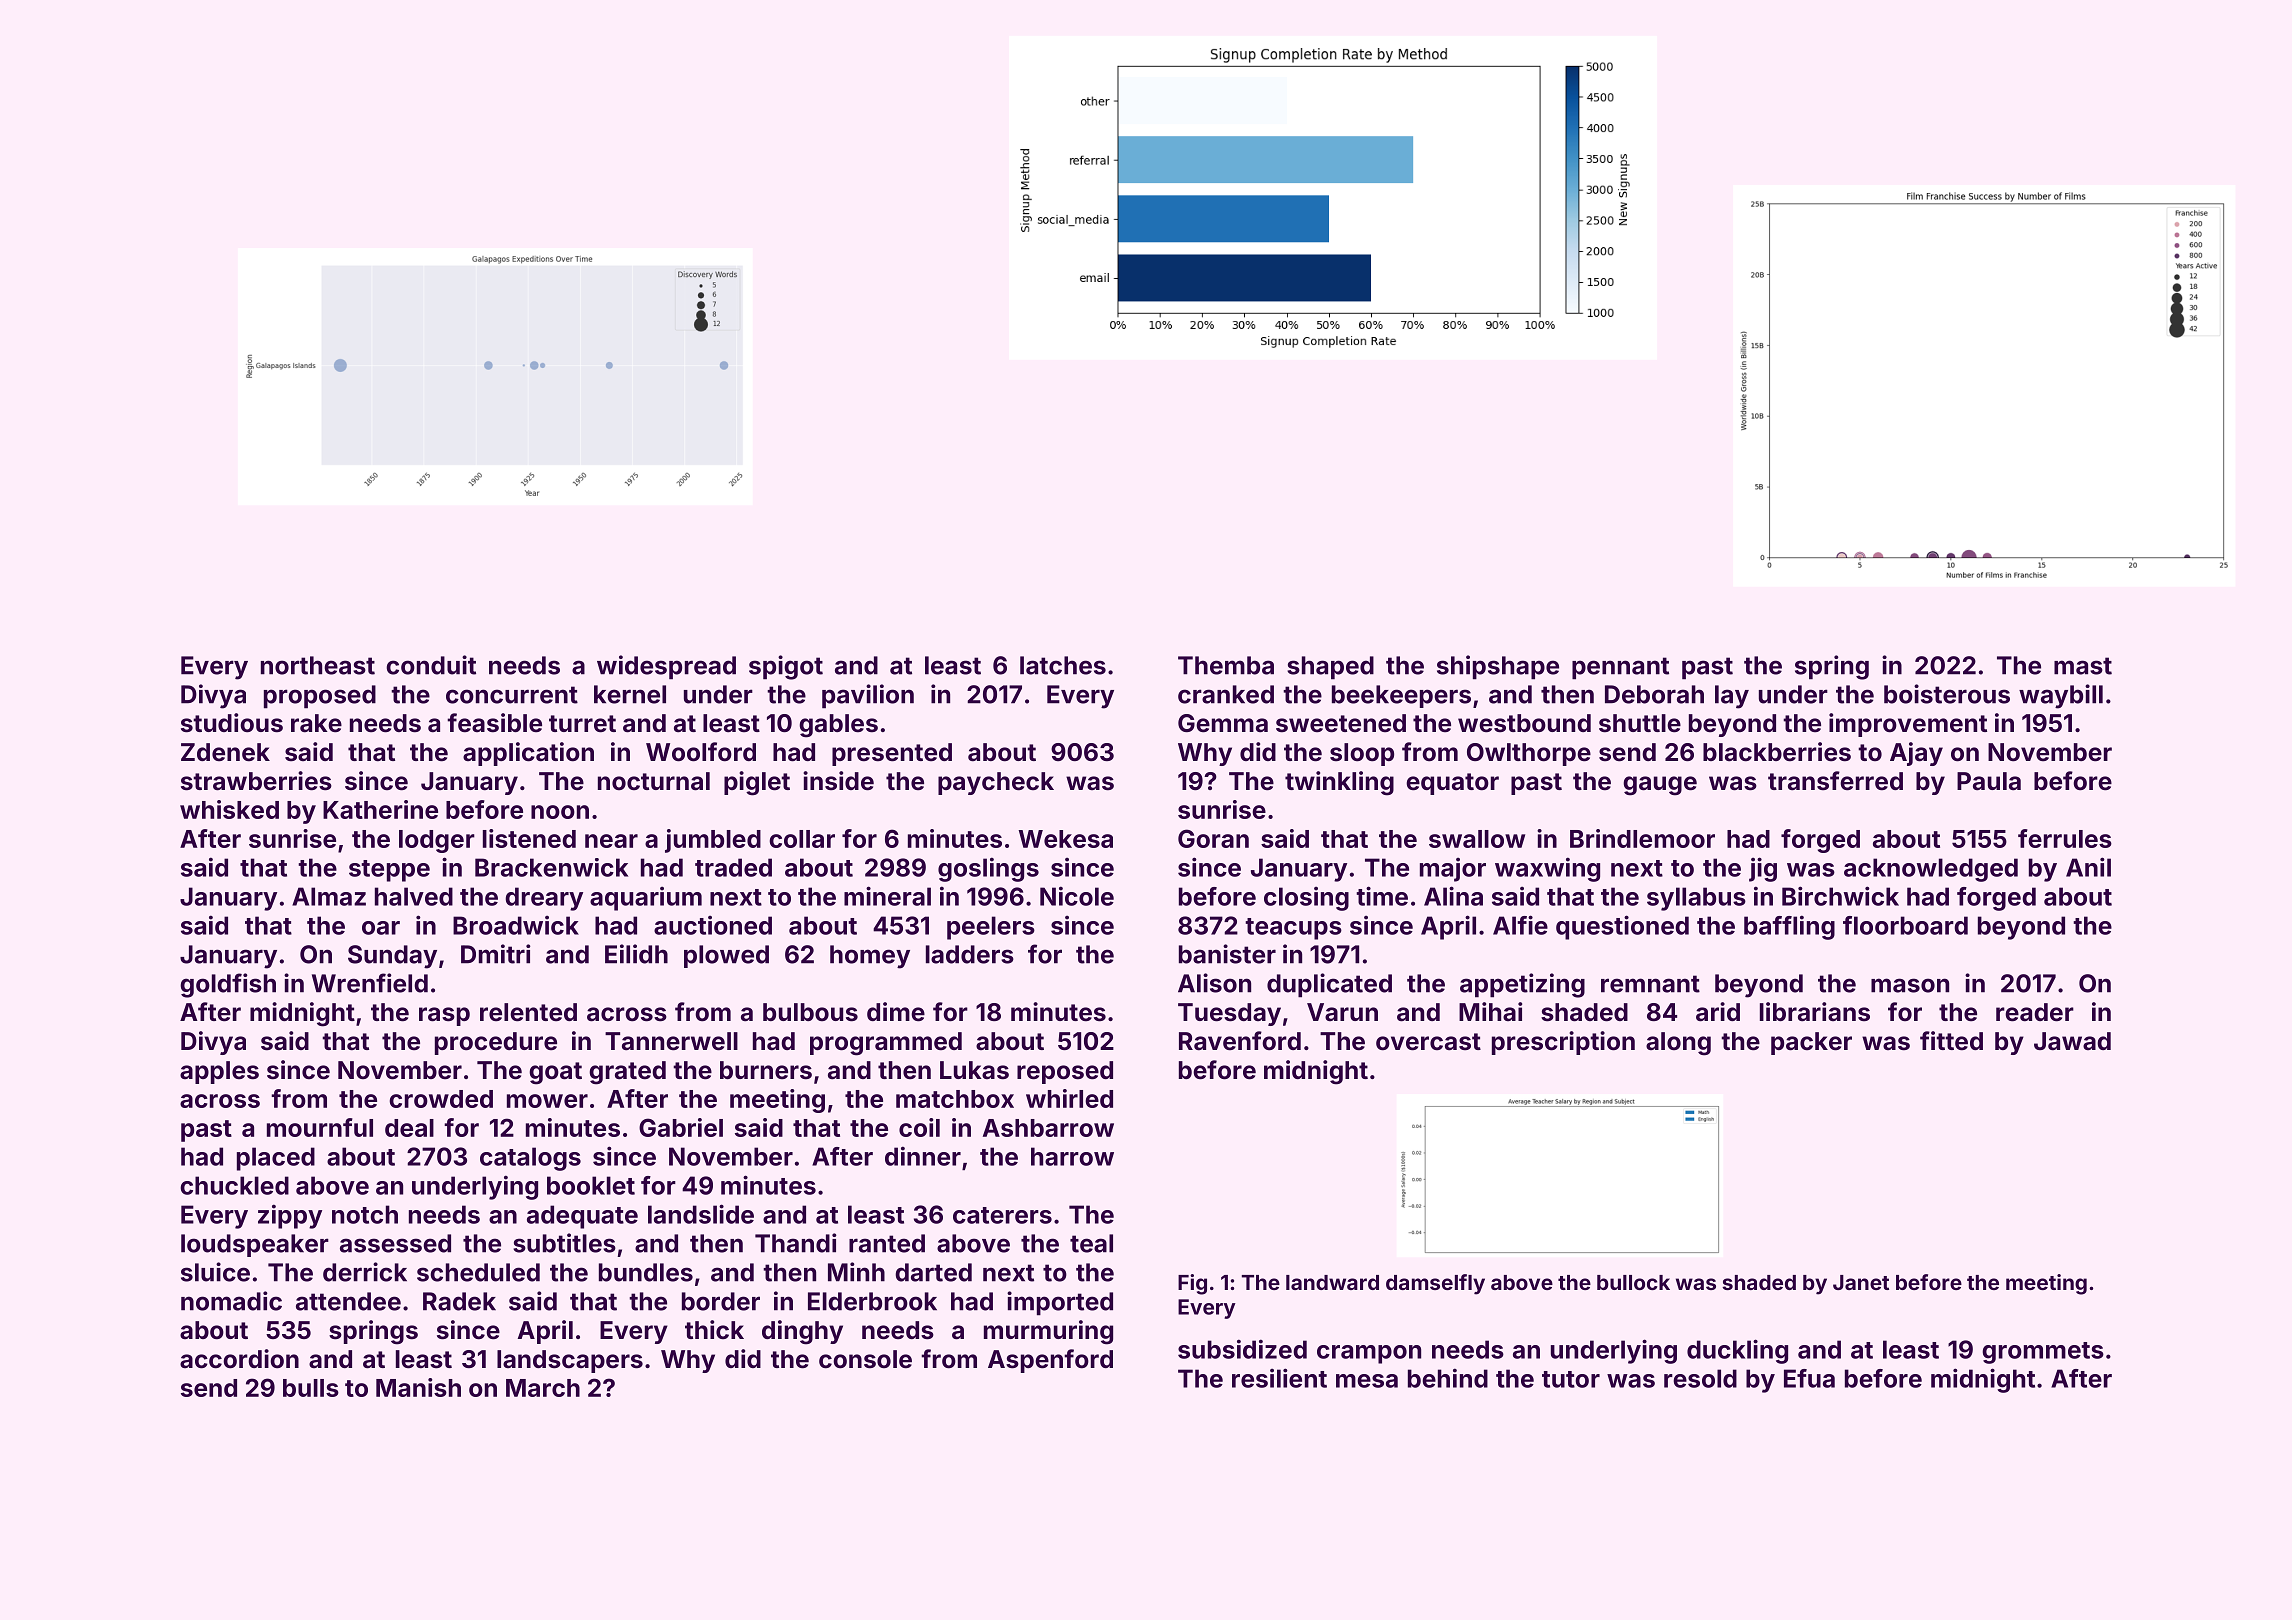 The width and height of the page is (2292, 1620). Describe the element at coordinates (1811, 1043) in the page. I see `packer` at that location.
